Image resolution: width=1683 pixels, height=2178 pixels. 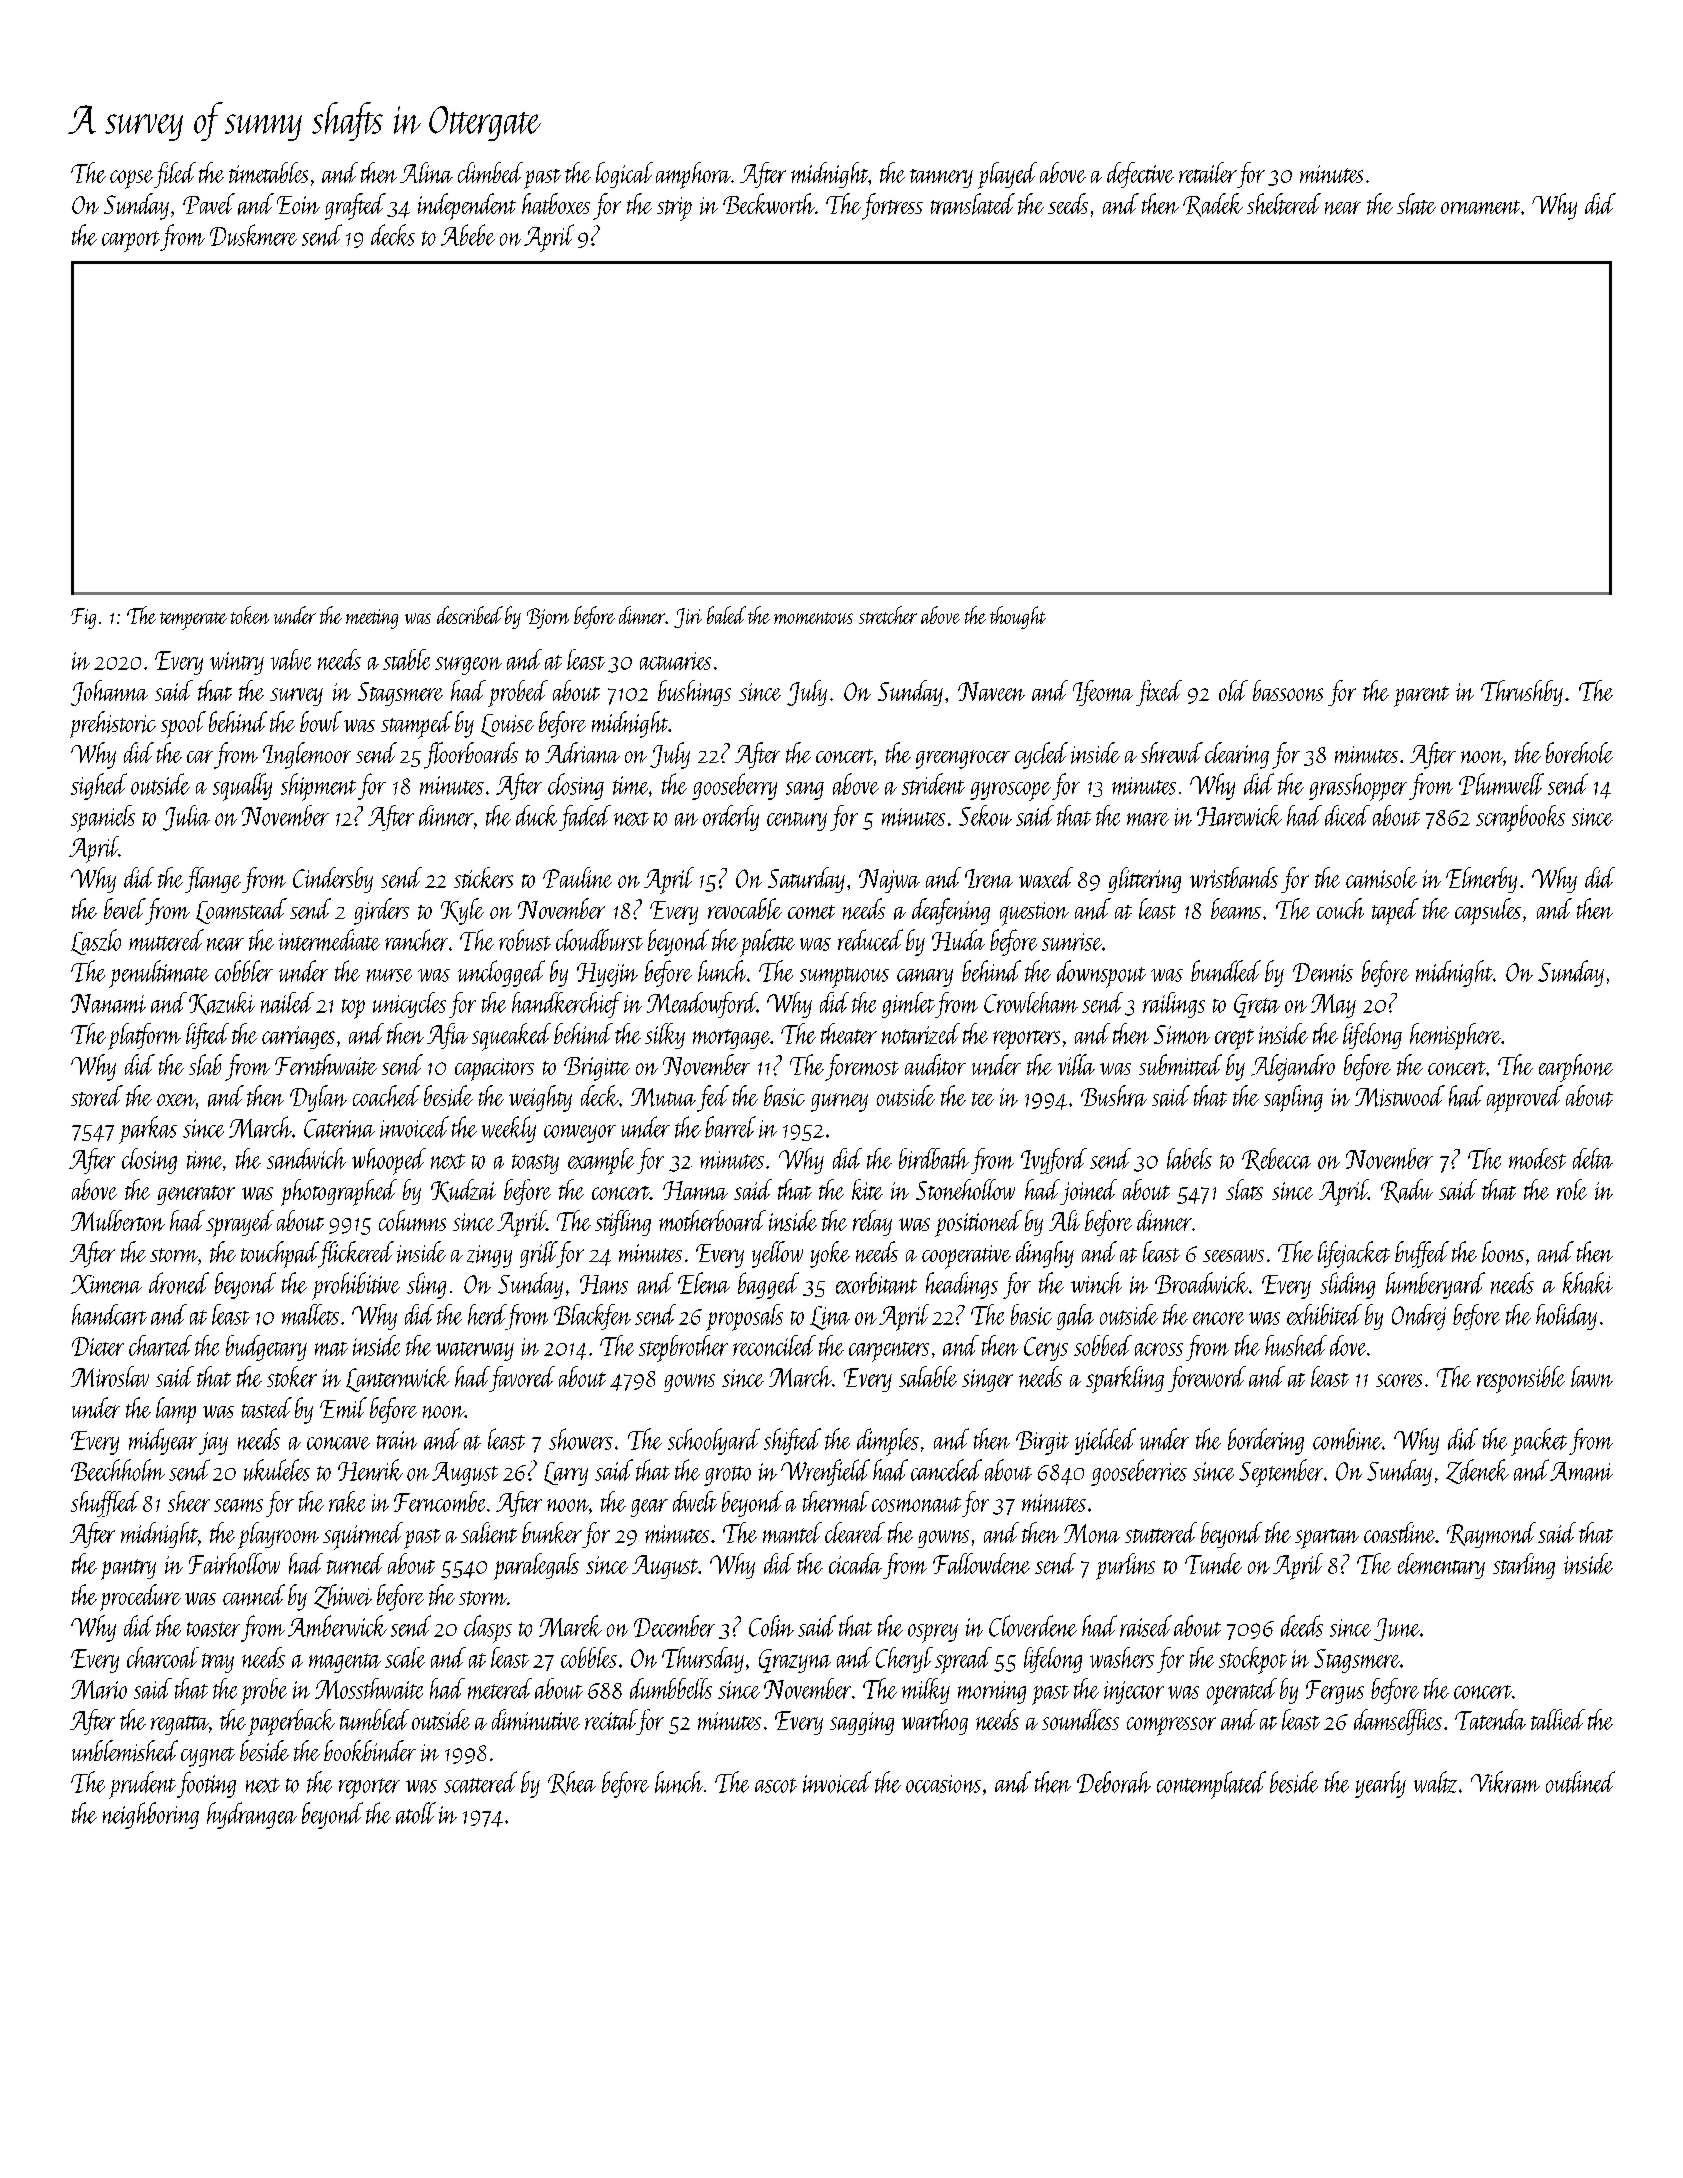 What do you see at coordinates (252, 1815) in the screenshot?
I see `hydrangea` at bounding box center [252, 1815].
